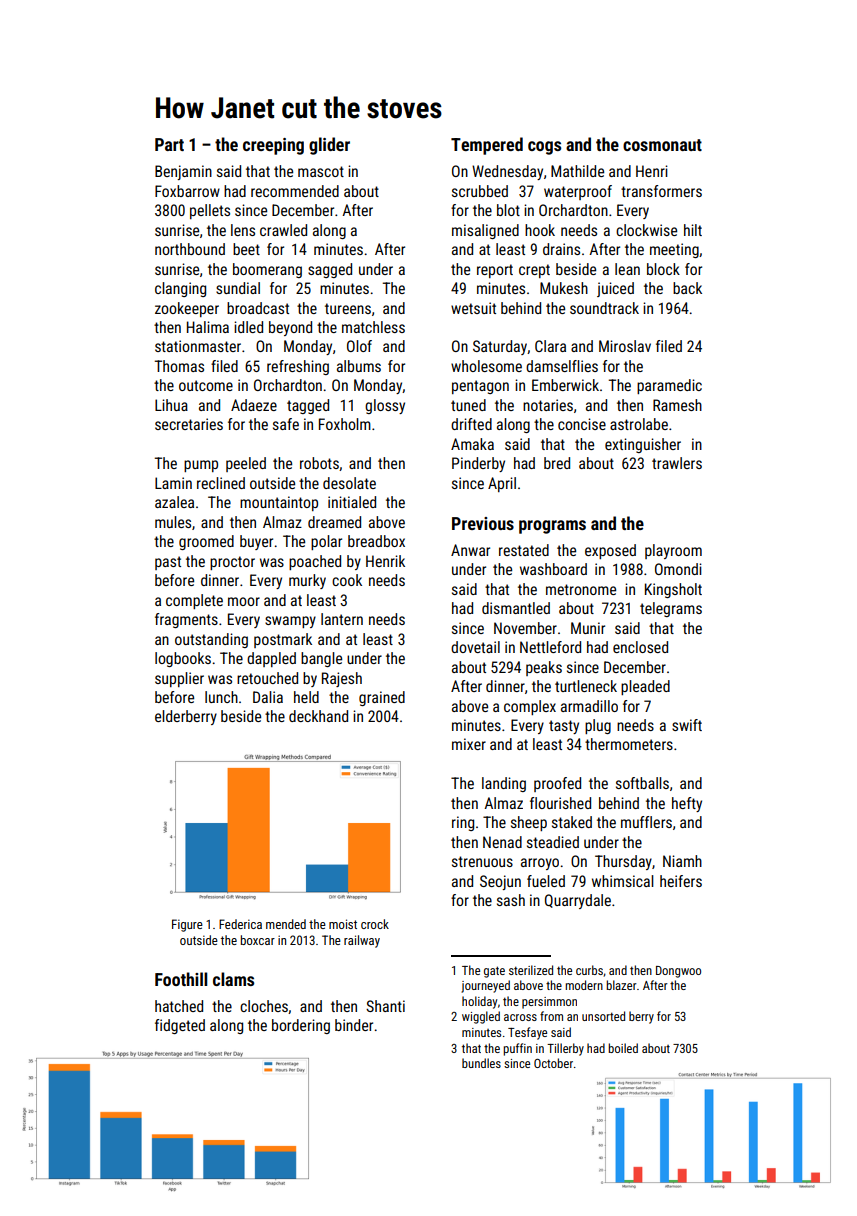 The width and height of the screenshot is (857, 1216). Describe the element at coordinates (623, 1048) in the screenshot. I see `boiled` at that location.
